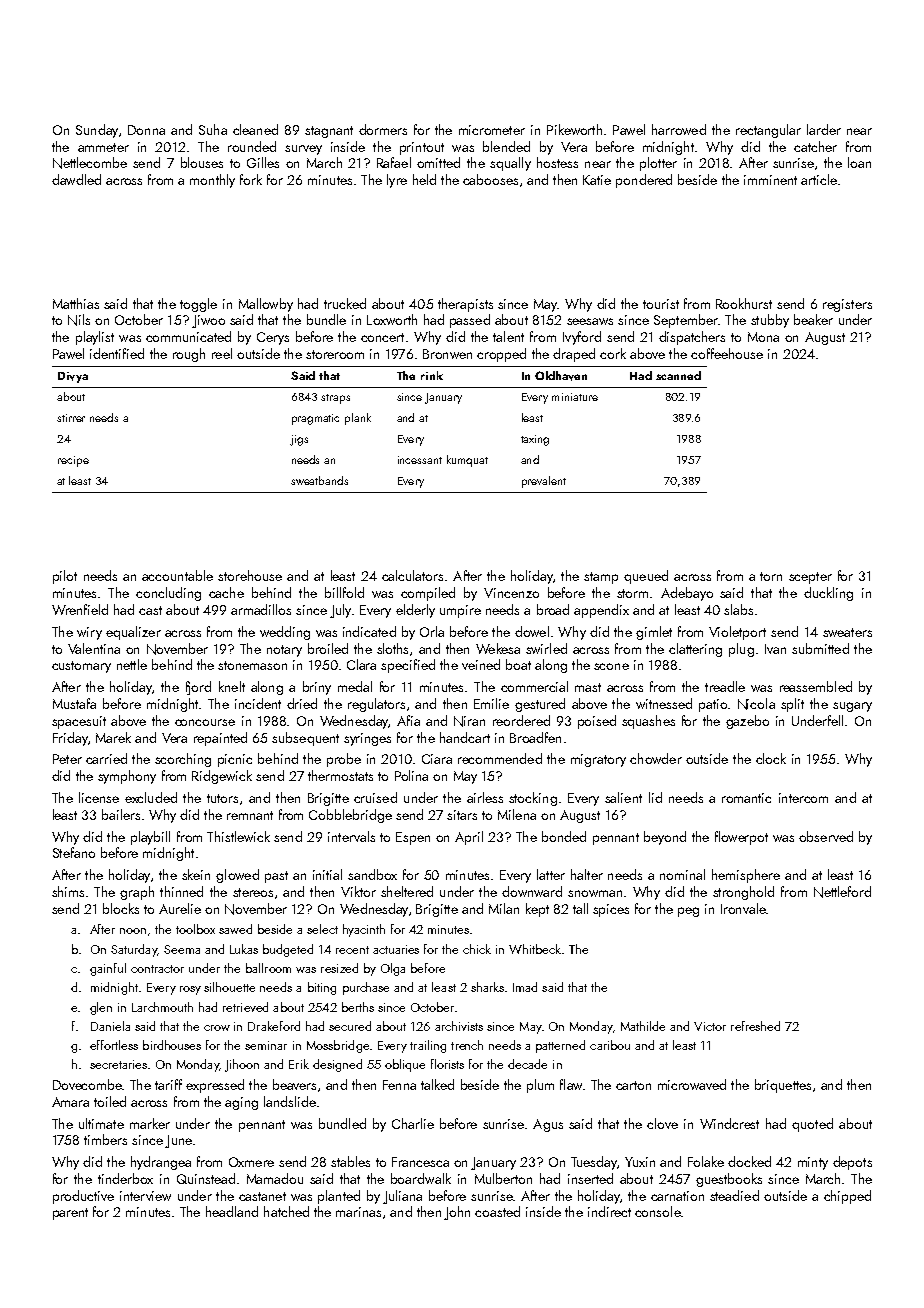  Describe the element at coordinates (261, 609) in the document. I see `armadillos` at that location.
